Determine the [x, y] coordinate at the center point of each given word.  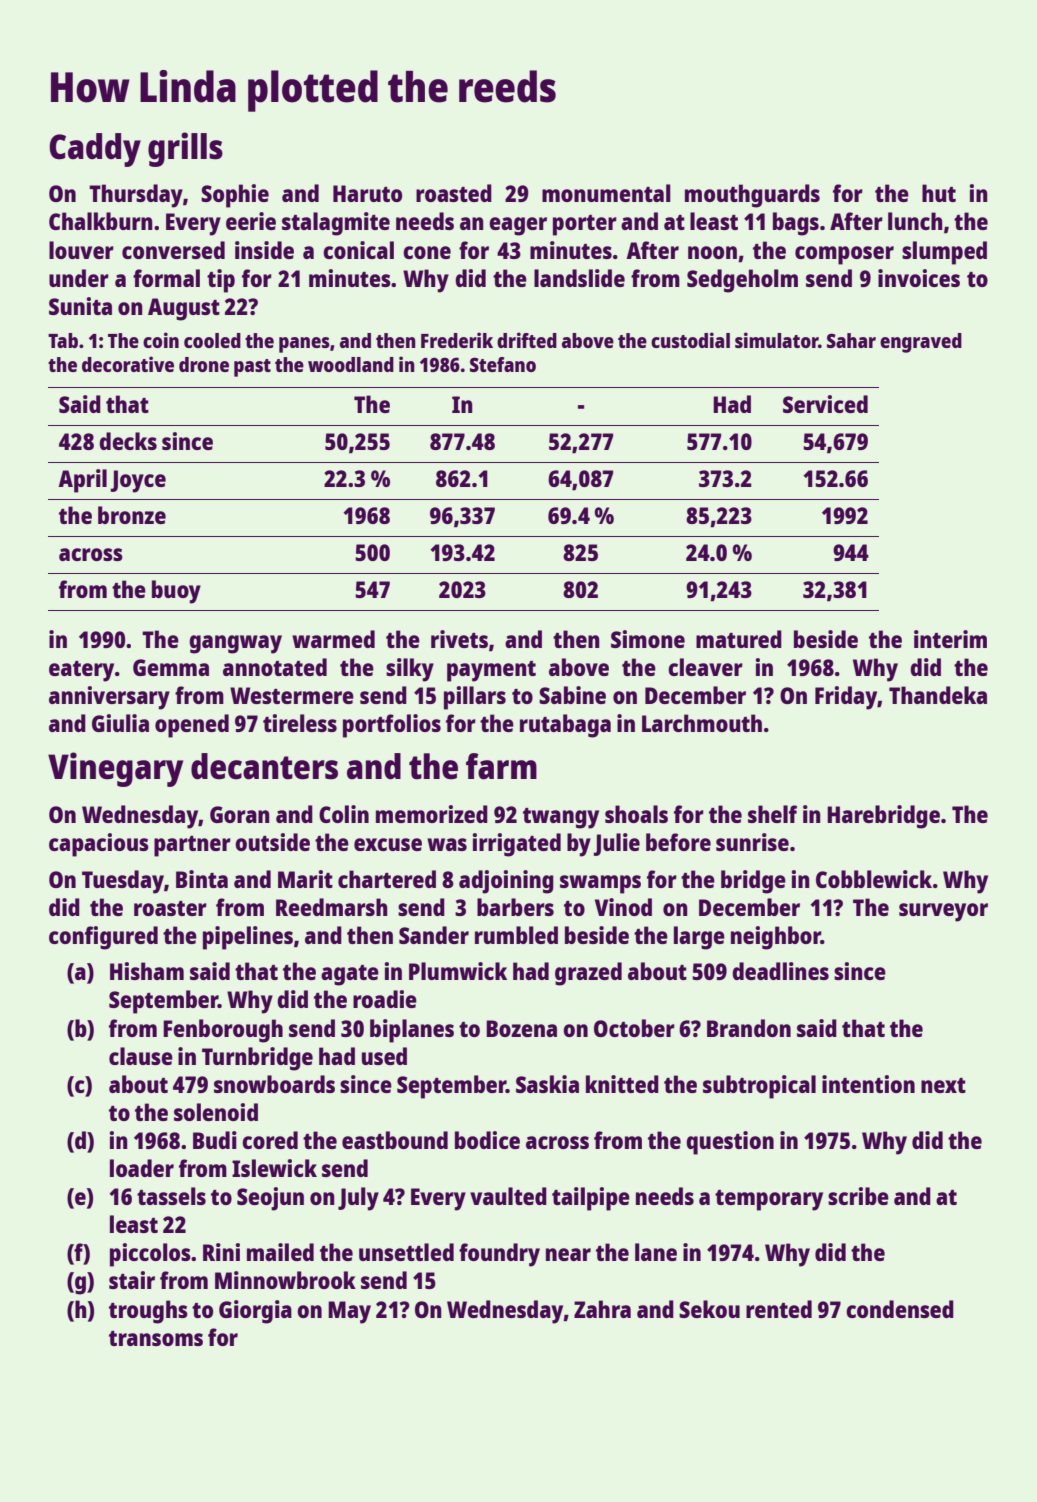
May [349, 1312]
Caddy [95, 150]
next [943, 1085]
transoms [156, 1338]
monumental [606, 193]
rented [779, 1309]
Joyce [138, 481]
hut [939, 193]
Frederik [457, 340]
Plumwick [458, 971]
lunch [915, 221]
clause [141, 1056]
